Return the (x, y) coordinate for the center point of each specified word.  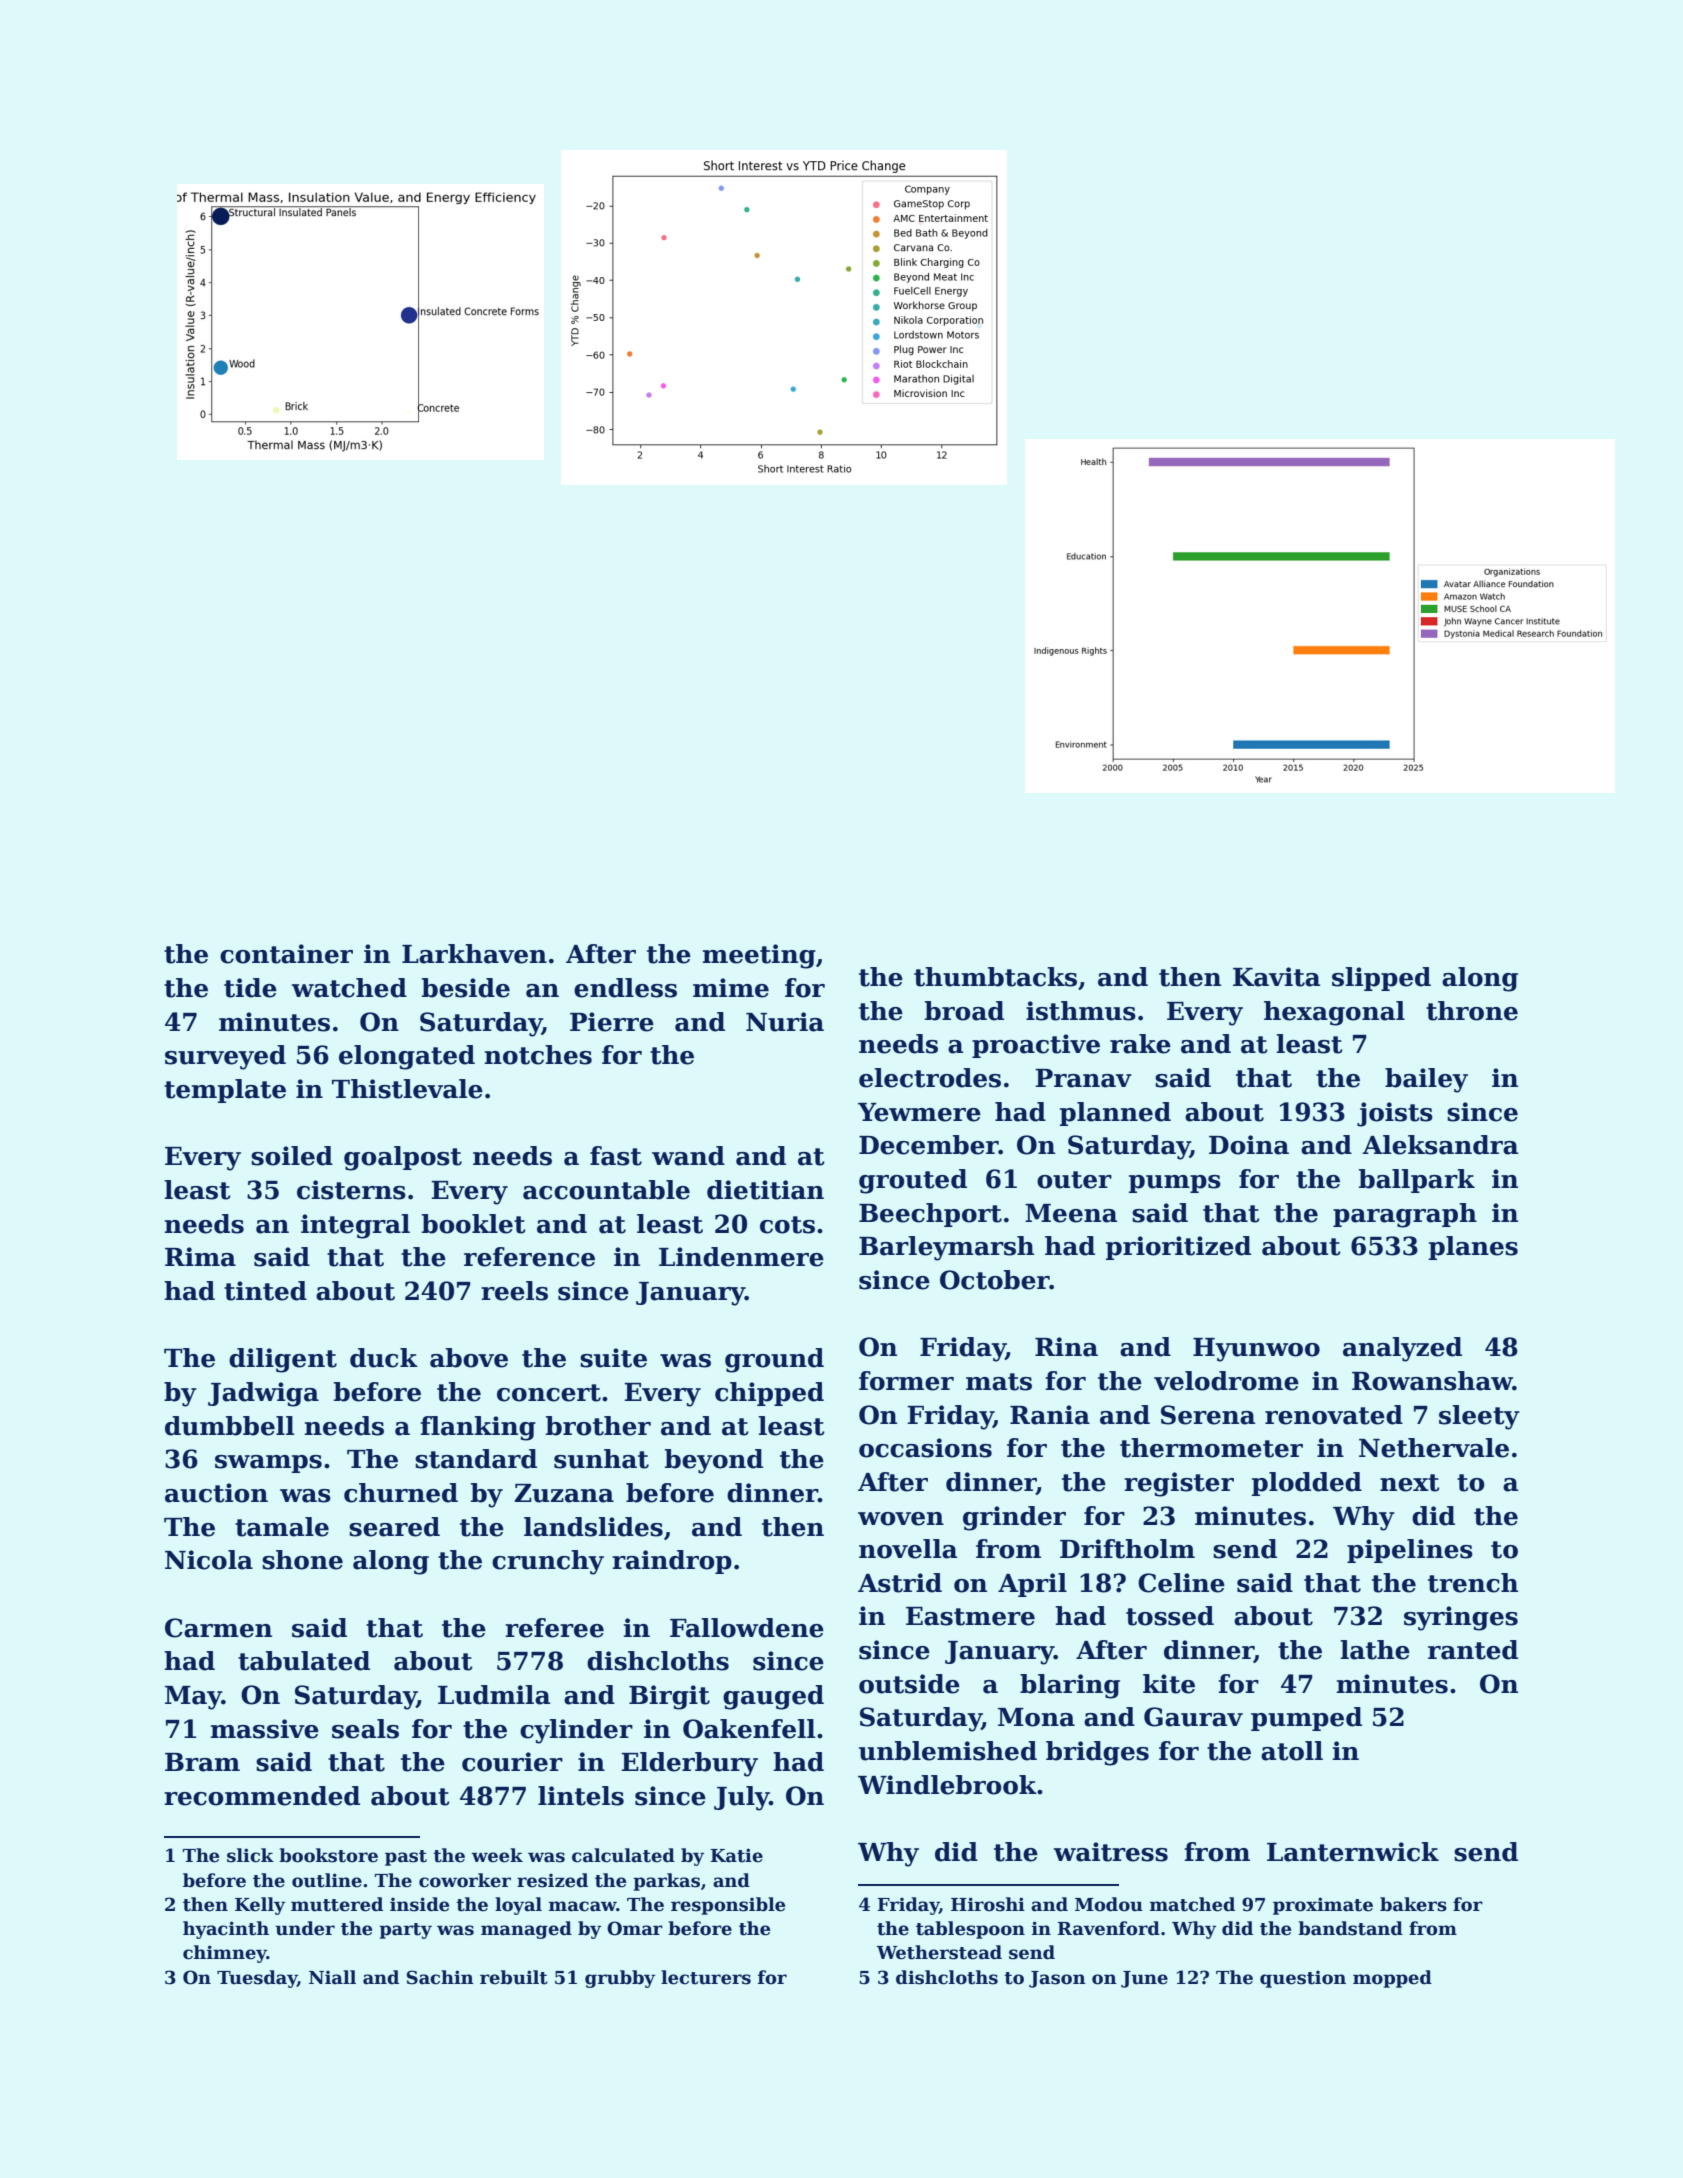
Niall (332, 1977)
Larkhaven (474, 954)
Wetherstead (939, 1952)
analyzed (1402, 1349)
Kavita (1276, 977)
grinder (1014, 1518)
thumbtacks (995, 977)
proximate (1323, 1906)
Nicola (209, 1560)
